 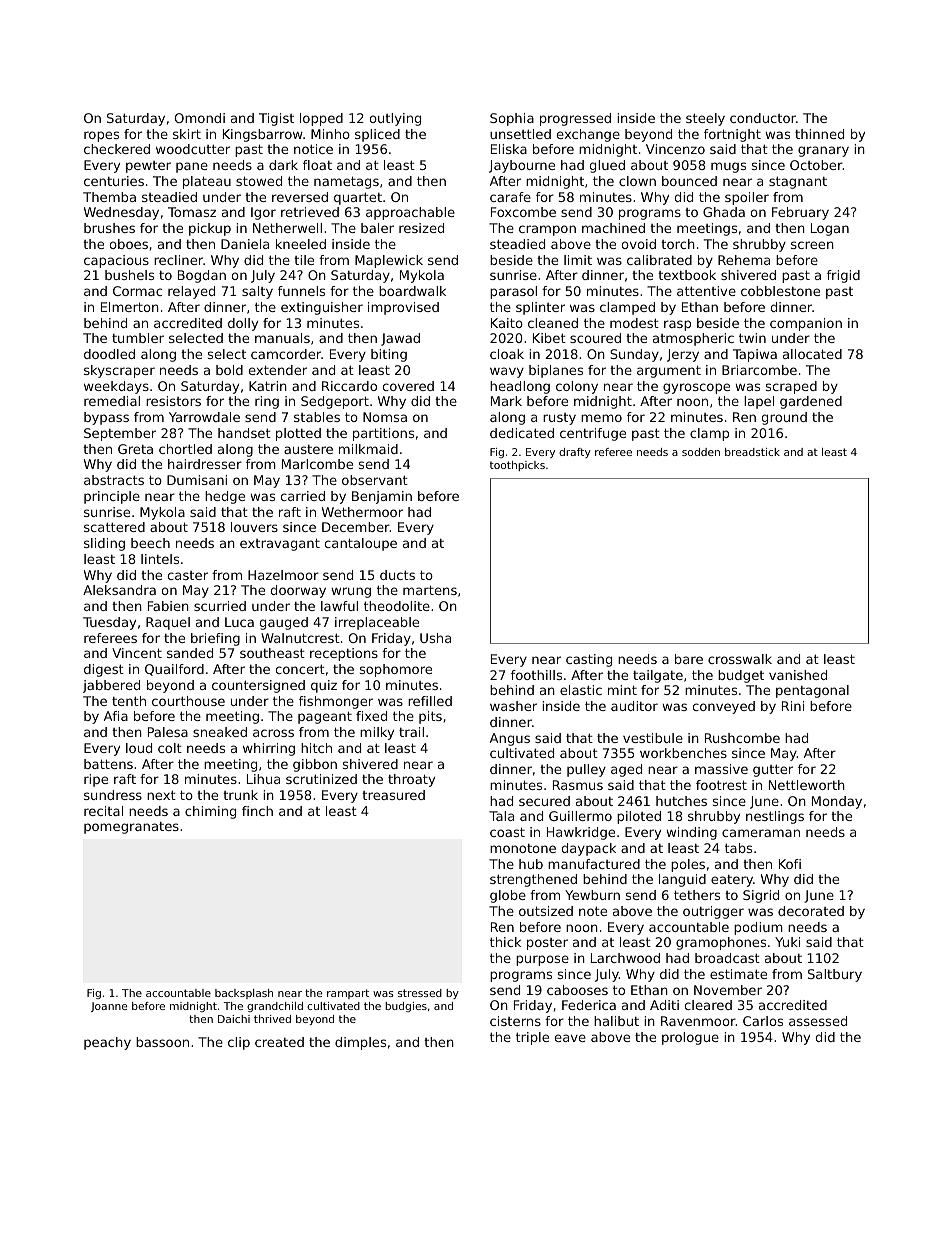 What do you see at coordinates (513, 706) in the image?
I see `washer` at bounding box center [513, 706].
